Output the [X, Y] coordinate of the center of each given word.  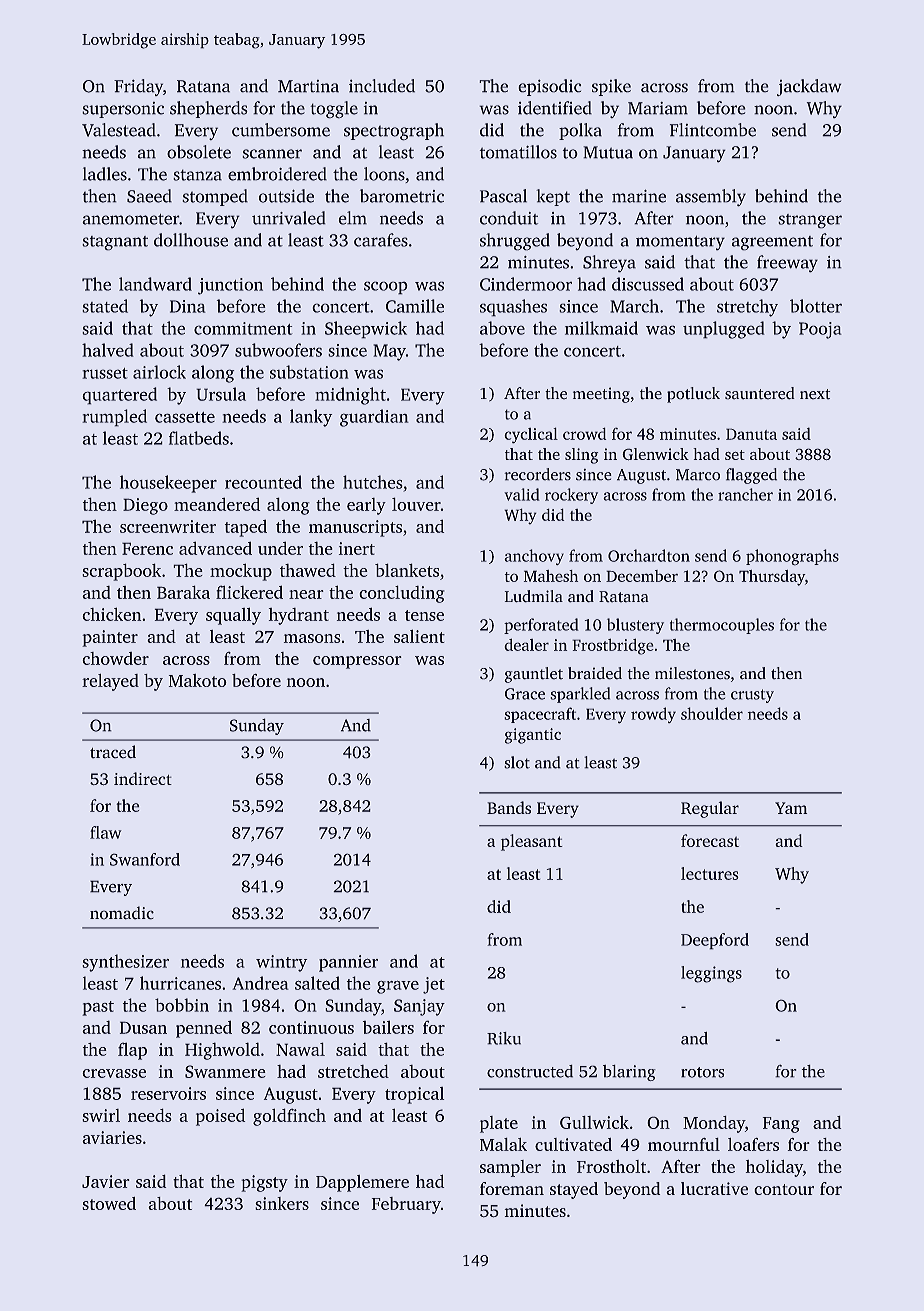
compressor [357, 662]
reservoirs [168, 1093]
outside [286, 196]
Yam [791, 808]
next [815, 394]
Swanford [145, 859]
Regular [710, 809]
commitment [243, 328]
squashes [513, 308]
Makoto [198, 680]
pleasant [532, 842]
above [502, 328]
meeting [601, 395]
